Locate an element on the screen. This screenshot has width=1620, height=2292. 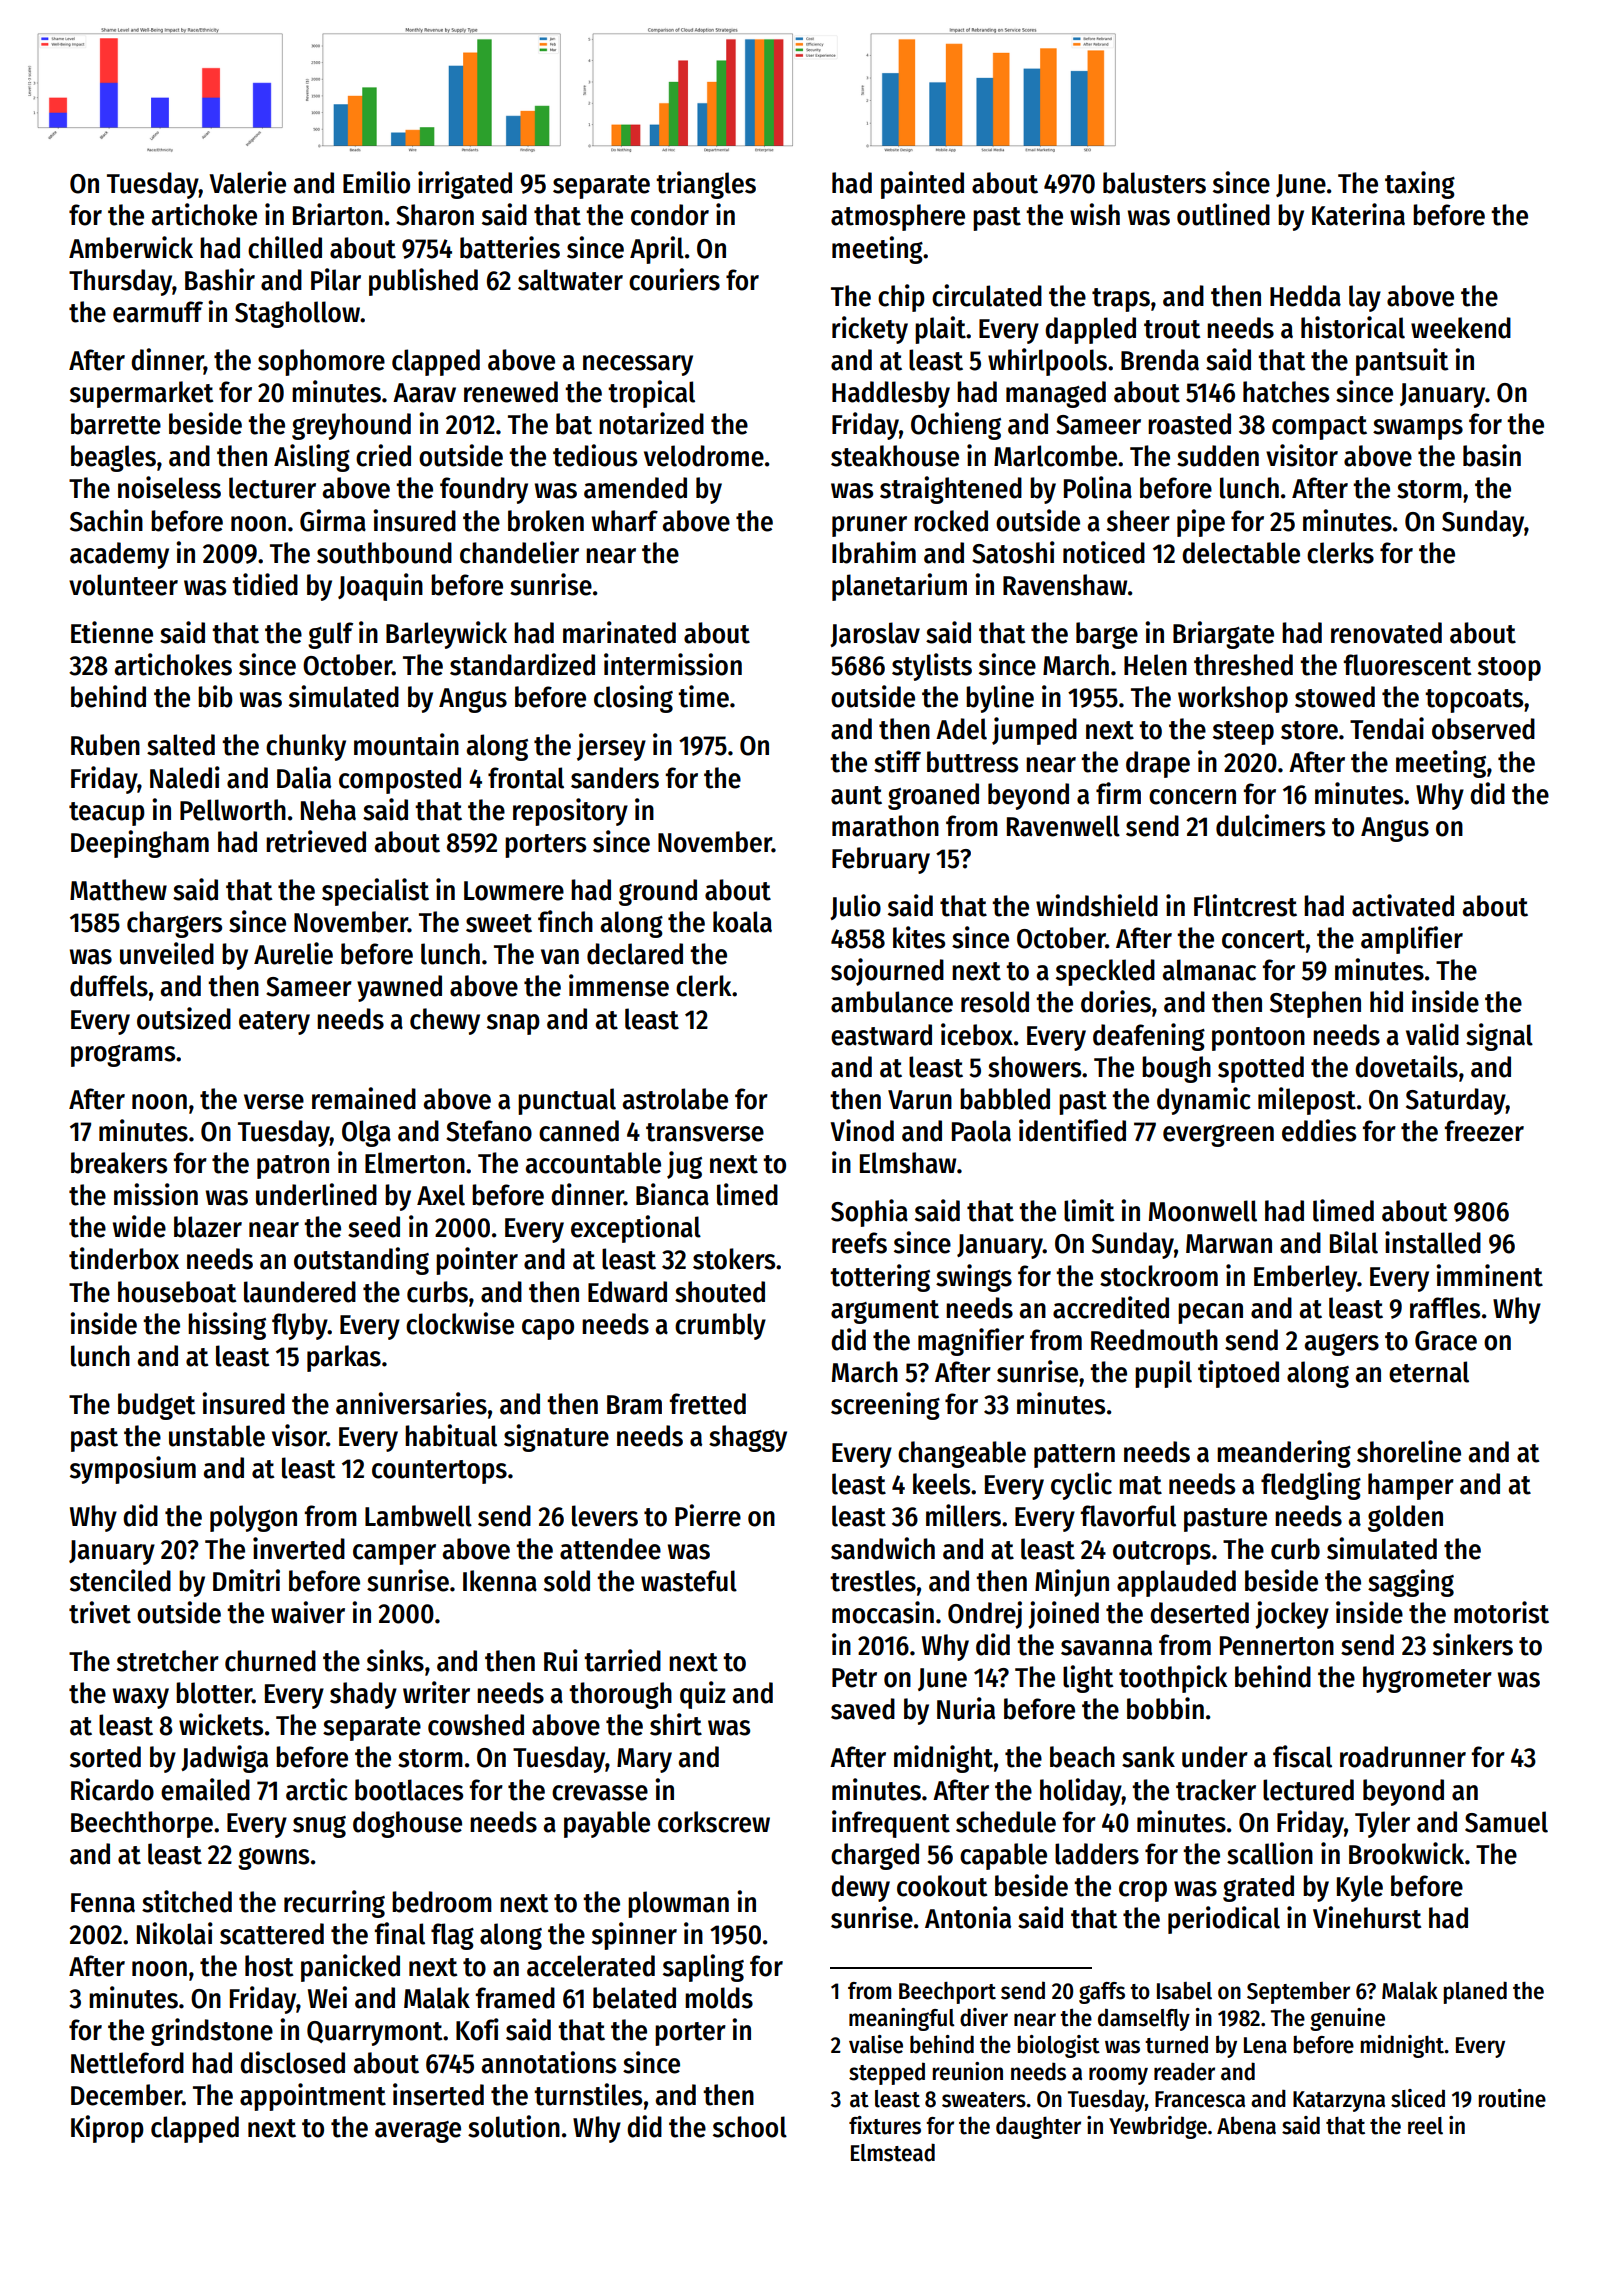
flyby is located at coordinates (300, 1326).
